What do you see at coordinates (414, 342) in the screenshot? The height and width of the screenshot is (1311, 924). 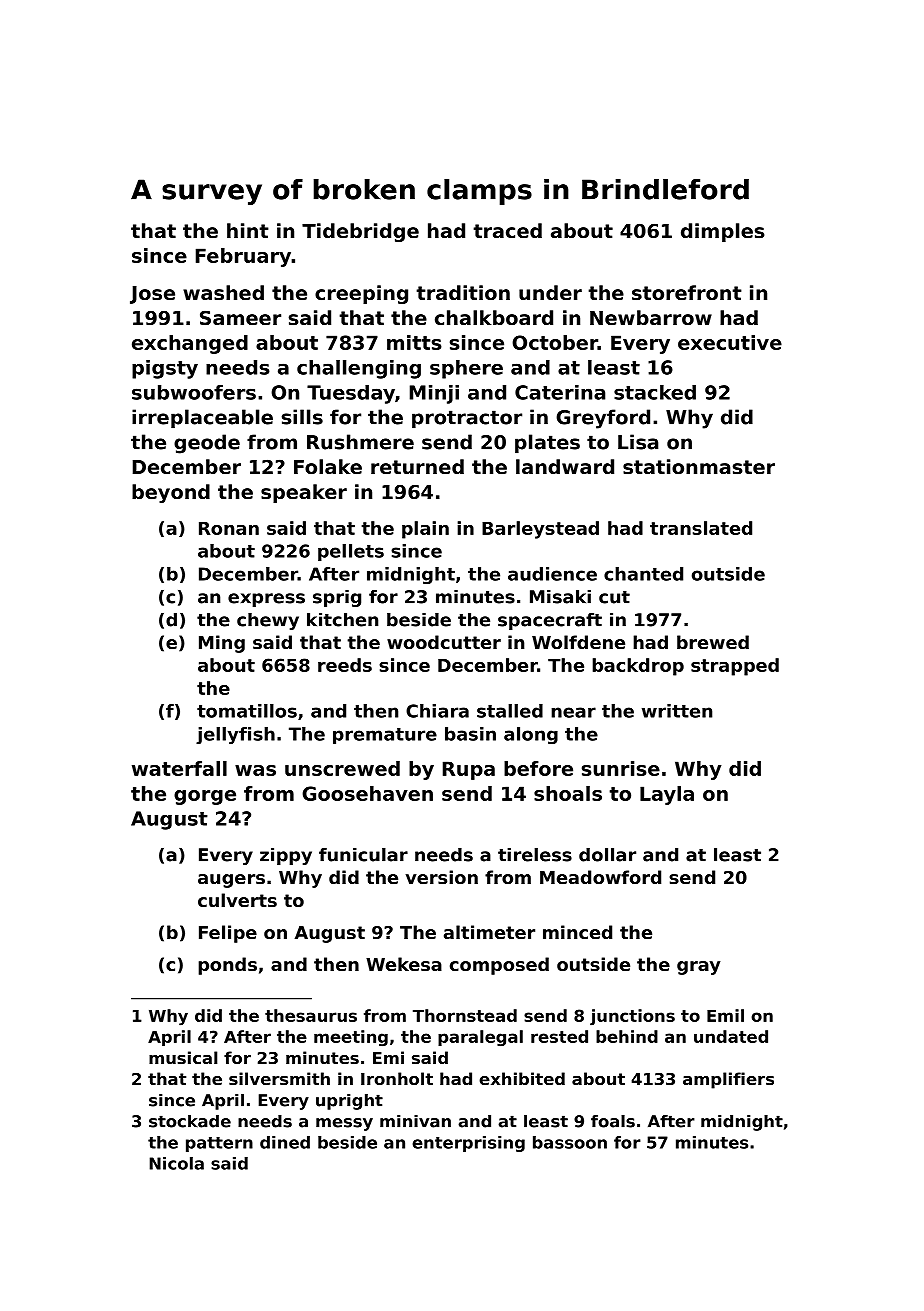 I see `mitts` at bounding box center [414, 342].
